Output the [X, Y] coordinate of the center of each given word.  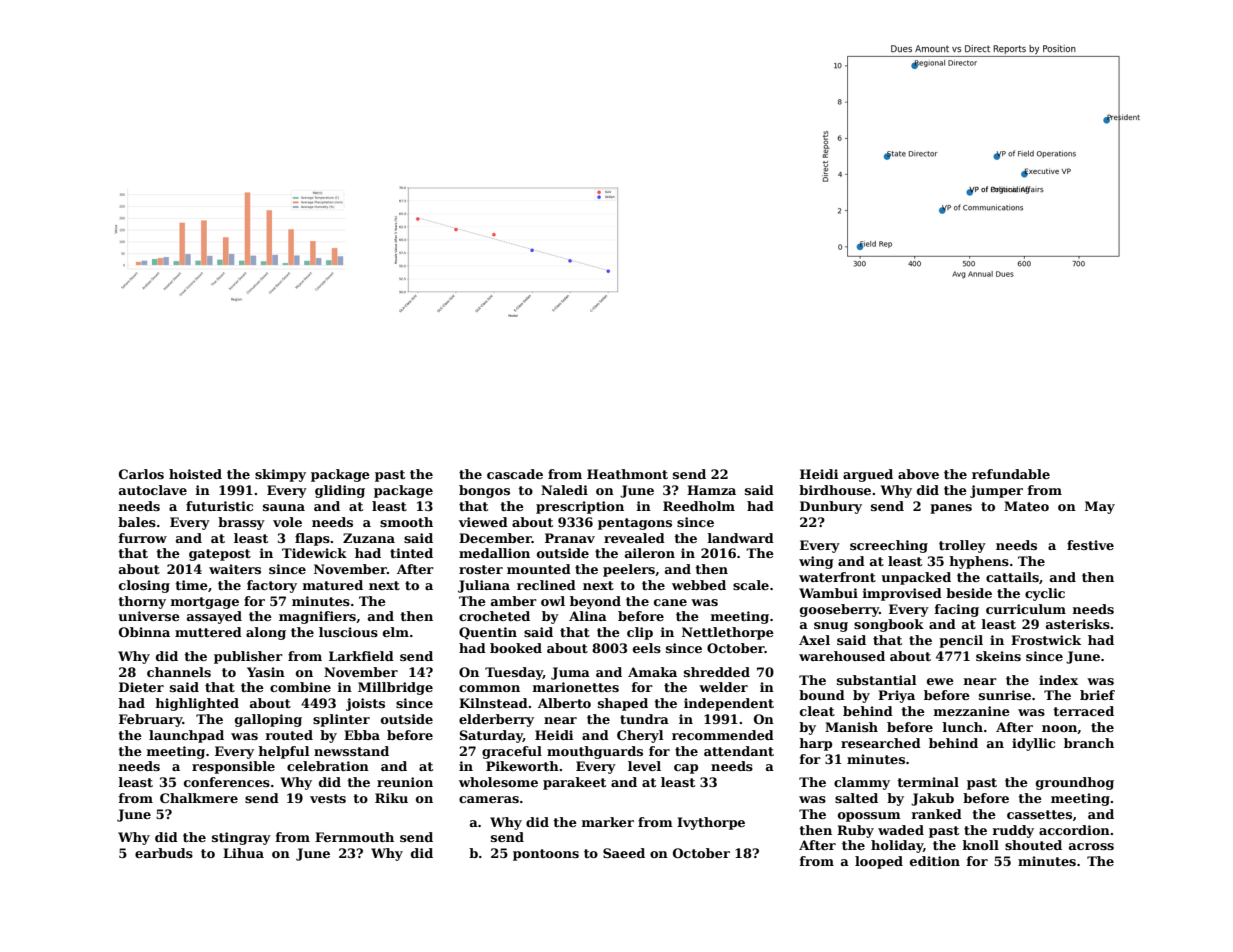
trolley [962, 546]
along [266, 633]
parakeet [574, 783]
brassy [241, 523]
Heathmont [627, 474]
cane [670, 602]
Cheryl [640, 736]
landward [740, 538]
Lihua [243, 853]
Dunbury [831, 507]
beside [969, 593]
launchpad [186, 736]
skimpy [280, 475]
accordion [1074, 830]
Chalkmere [199, 798]
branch [1089, 743]
